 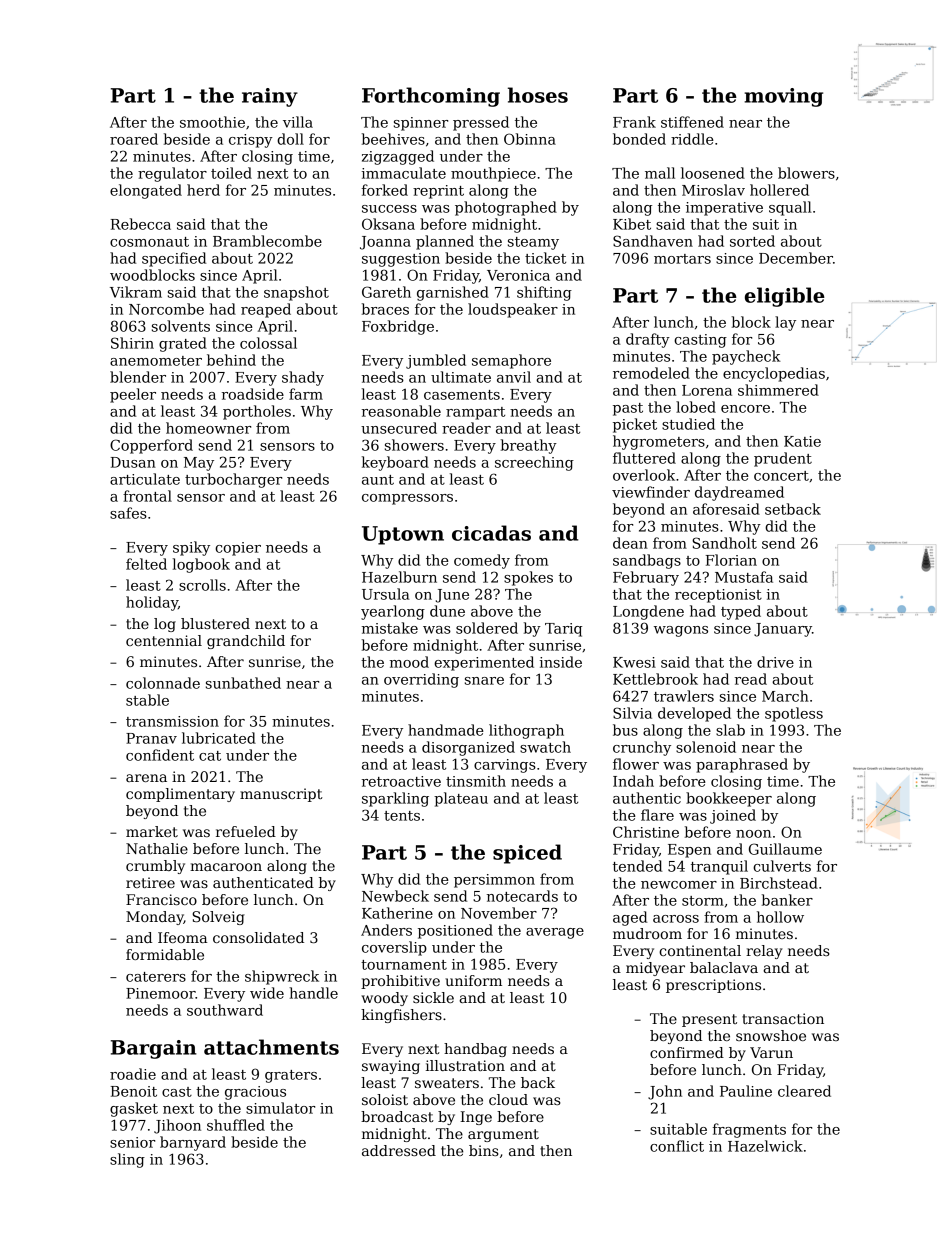 What do you see at coordinates (657, 815) in the document?
I see `flare` at bounding box center [657, 815].
